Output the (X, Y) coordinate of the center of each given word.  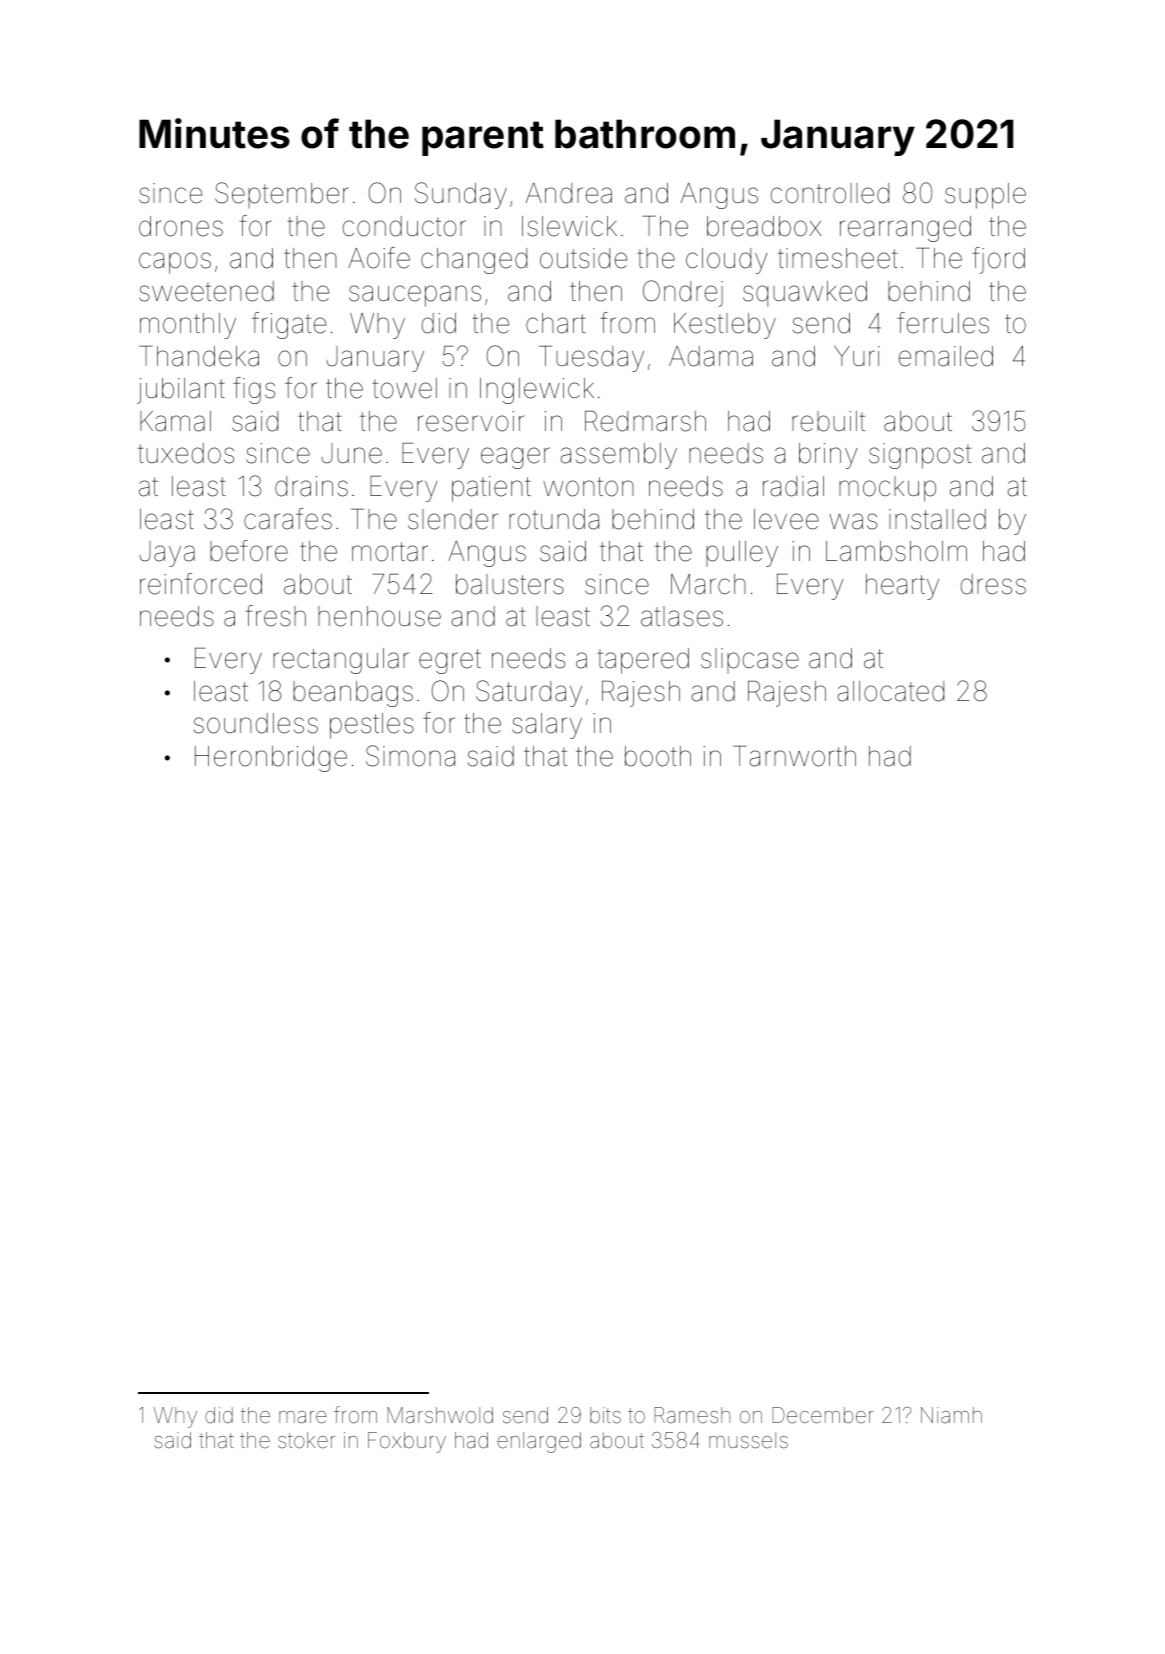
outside (583, 258)
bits (605, 1415)
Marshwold (440, 1415)
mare (302, 1417)
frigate (289, 325)
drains (311, 486)
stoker (306, 1440)
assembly (619, 456)
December (822, 1415)
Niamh (951, 1415)
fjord (998, 260)
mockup (887, 489)
